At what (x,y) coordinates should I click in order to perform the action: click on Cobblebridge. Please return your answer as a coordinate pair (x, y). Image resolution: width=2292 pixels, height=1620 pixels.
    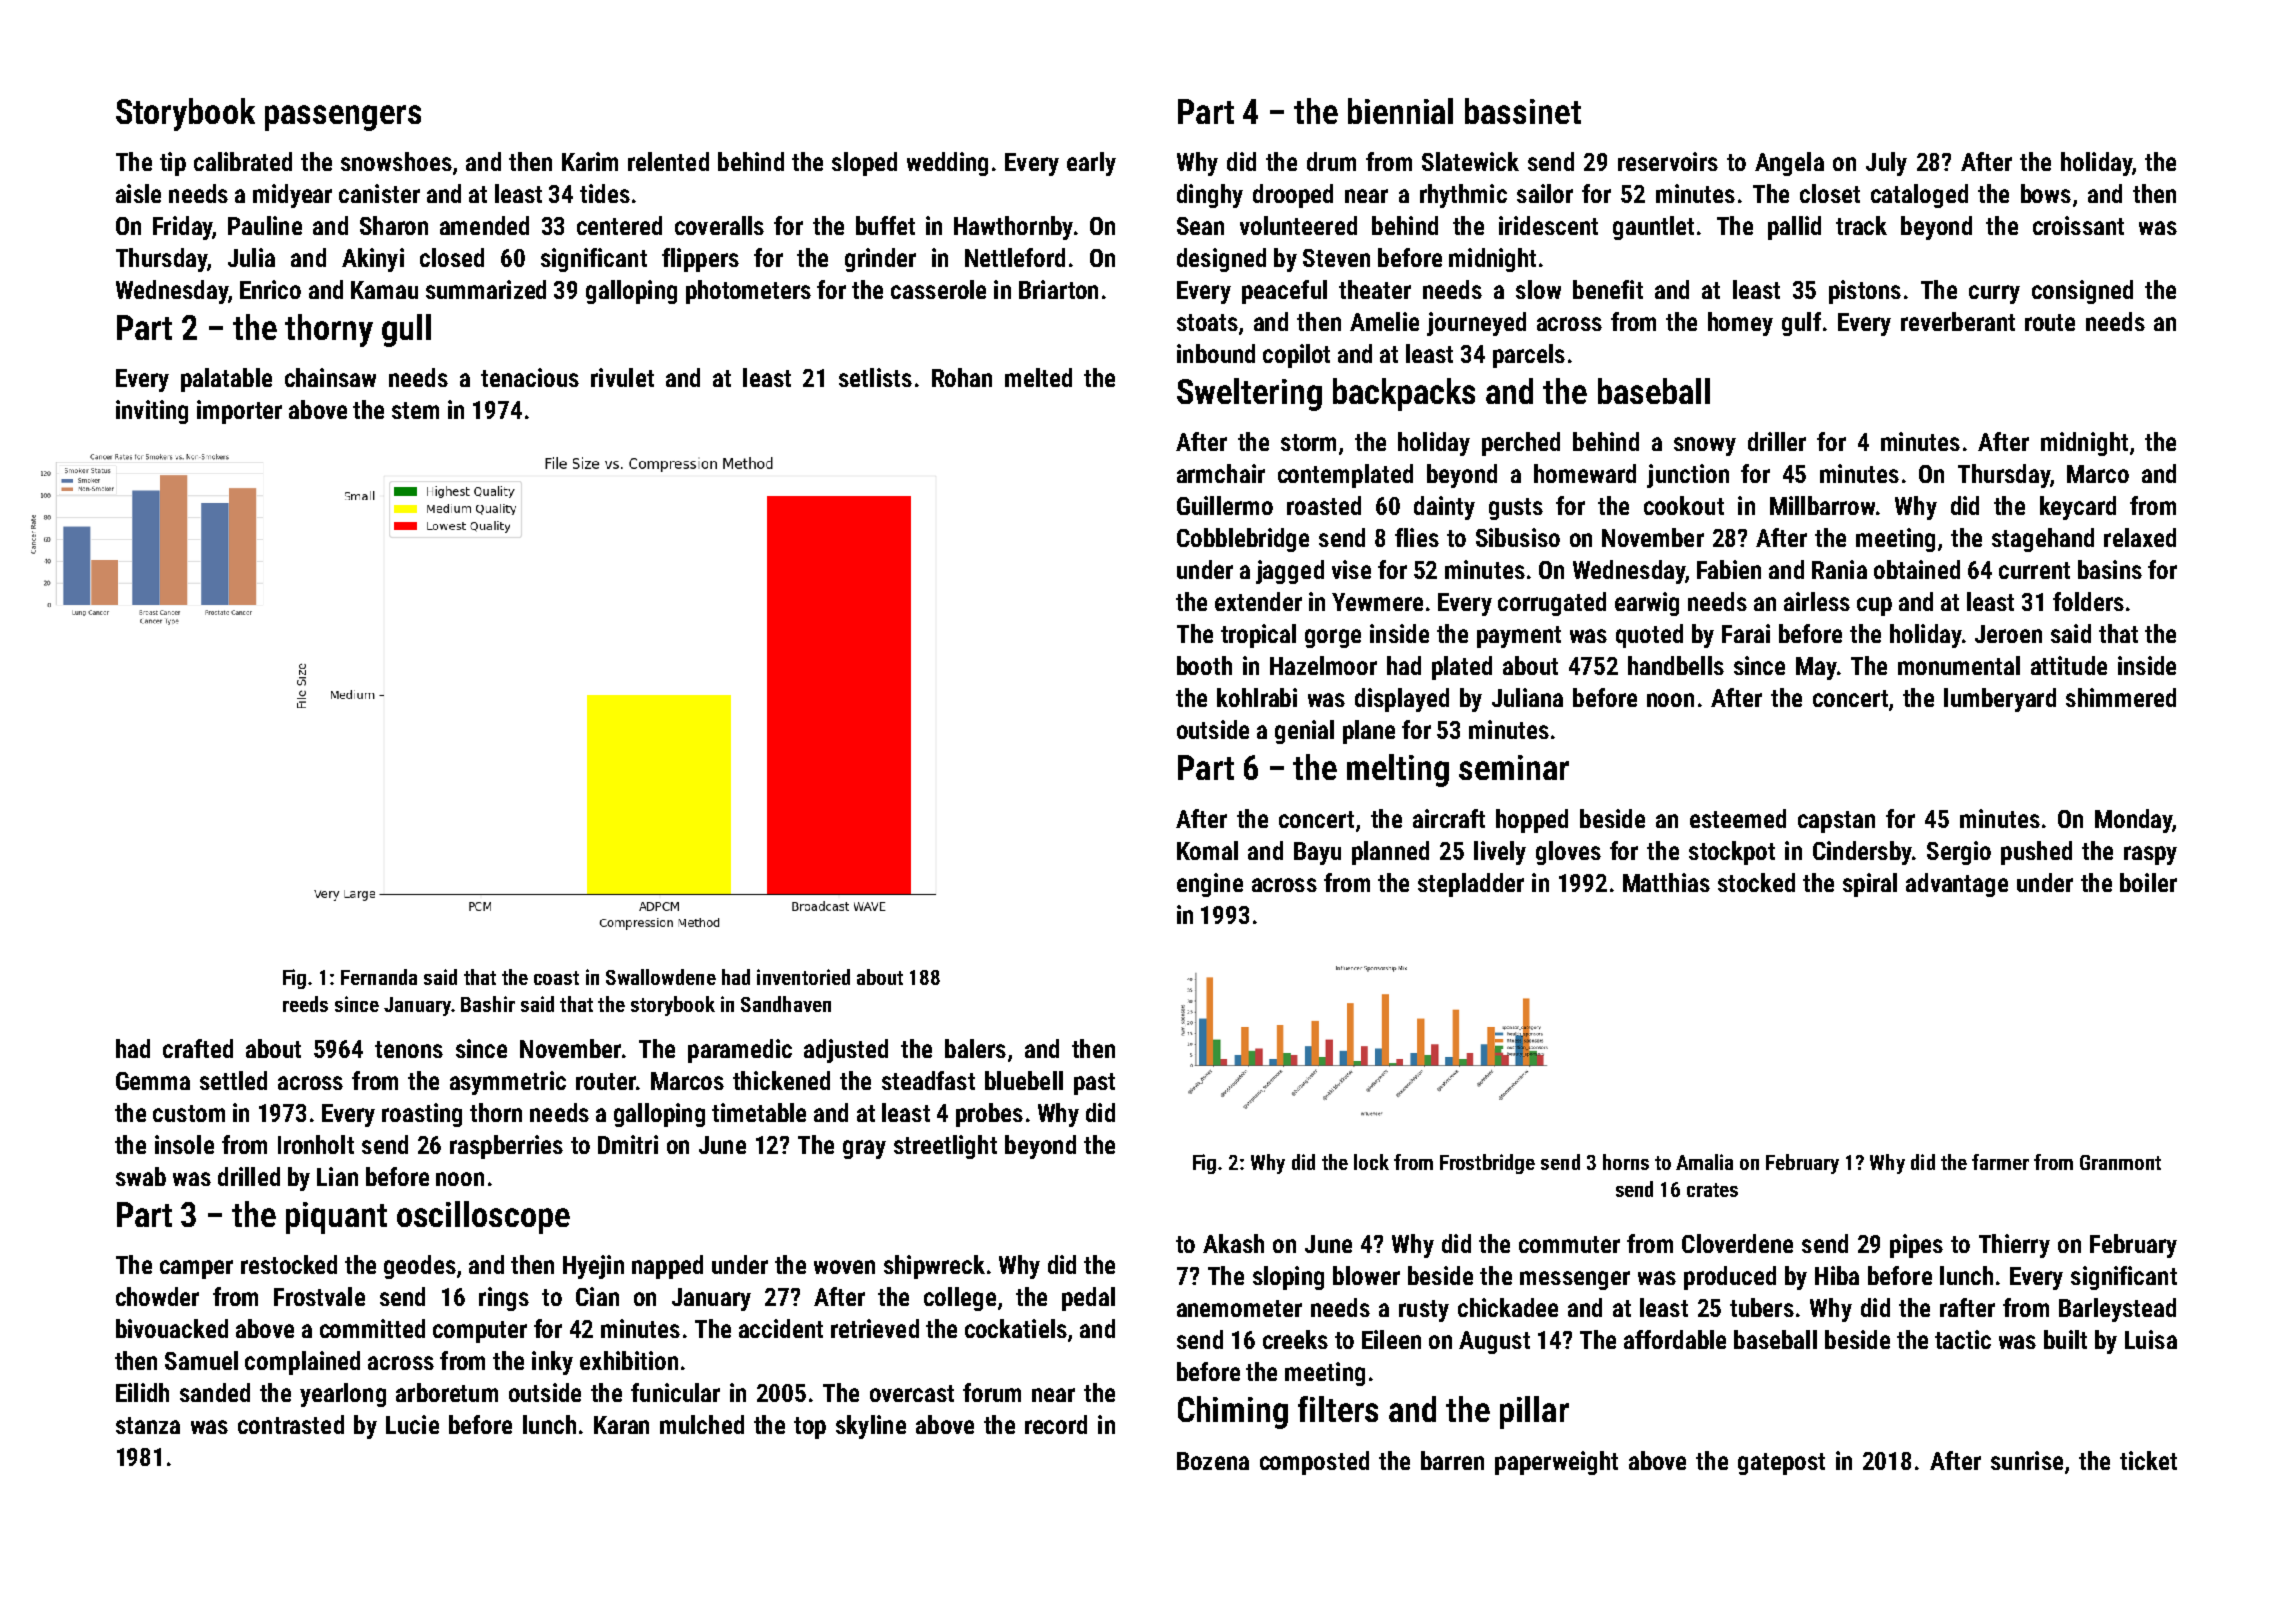
    Looking at the image, I should click on (1243, 540).
